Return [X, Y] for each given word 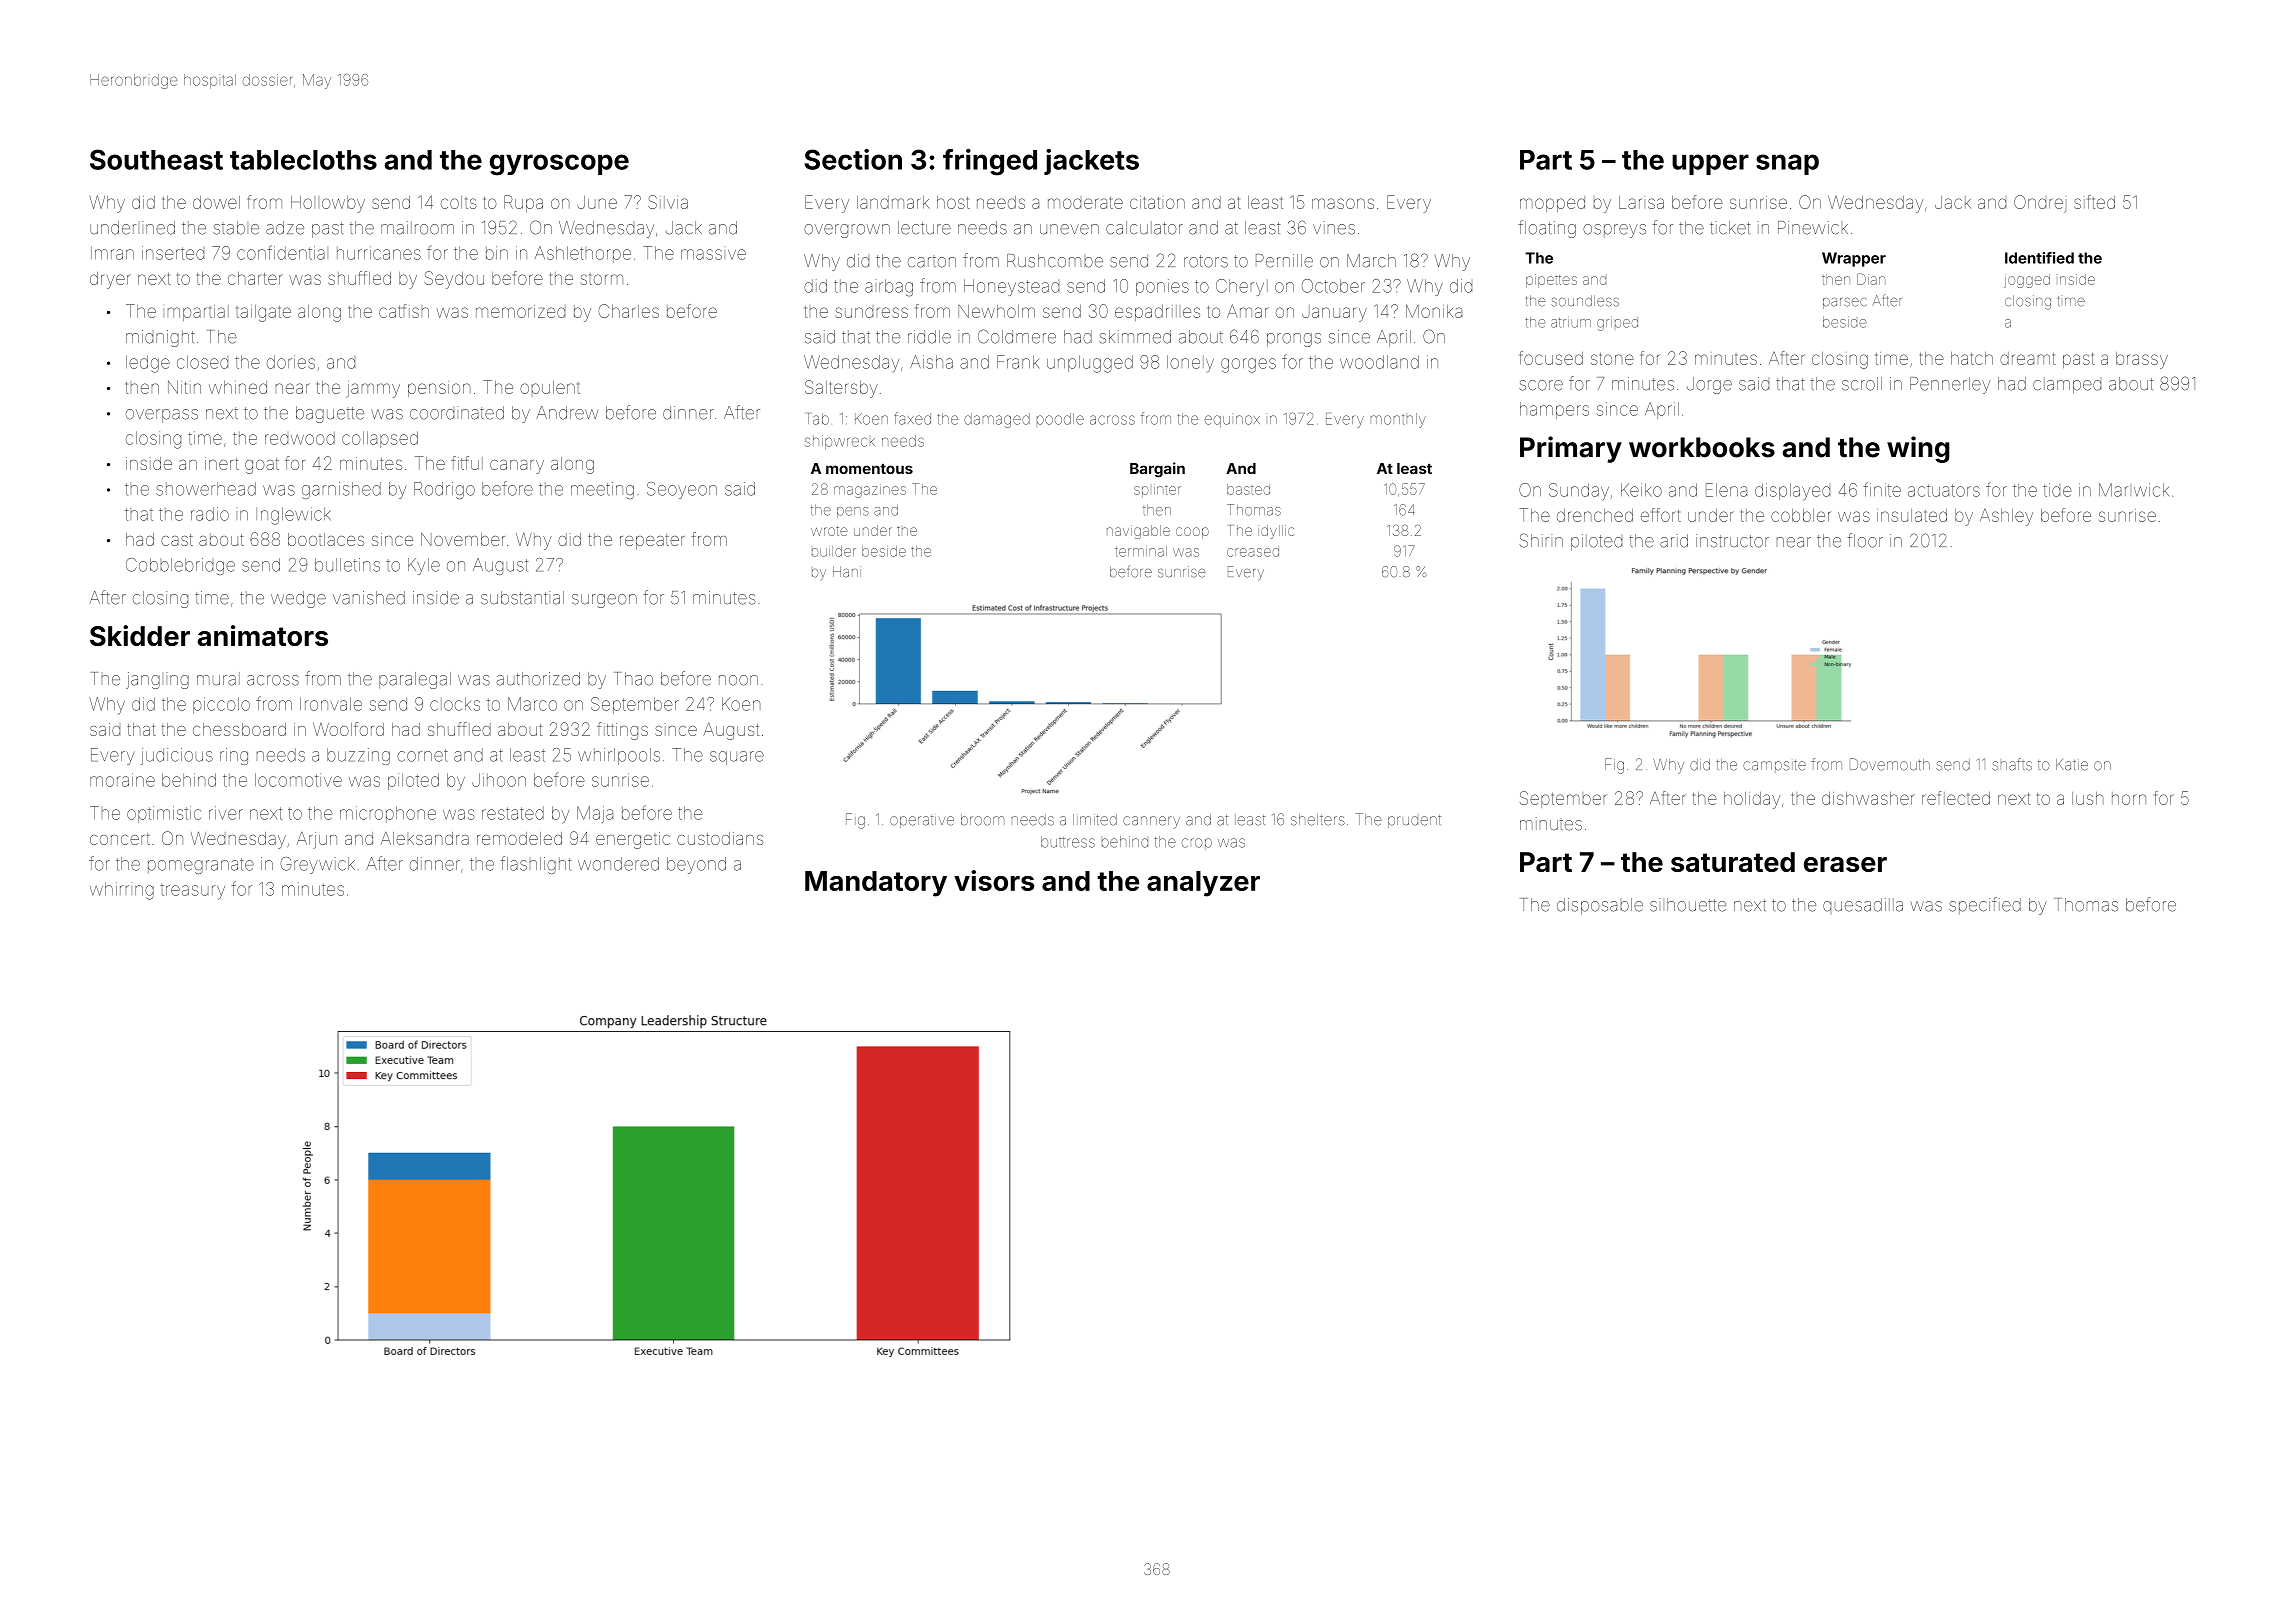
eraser [1845, 864]
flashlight [536, 865]
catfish [404, 311]
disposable [1600, 906]
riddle [929, 337]
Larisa [1641, 202]
